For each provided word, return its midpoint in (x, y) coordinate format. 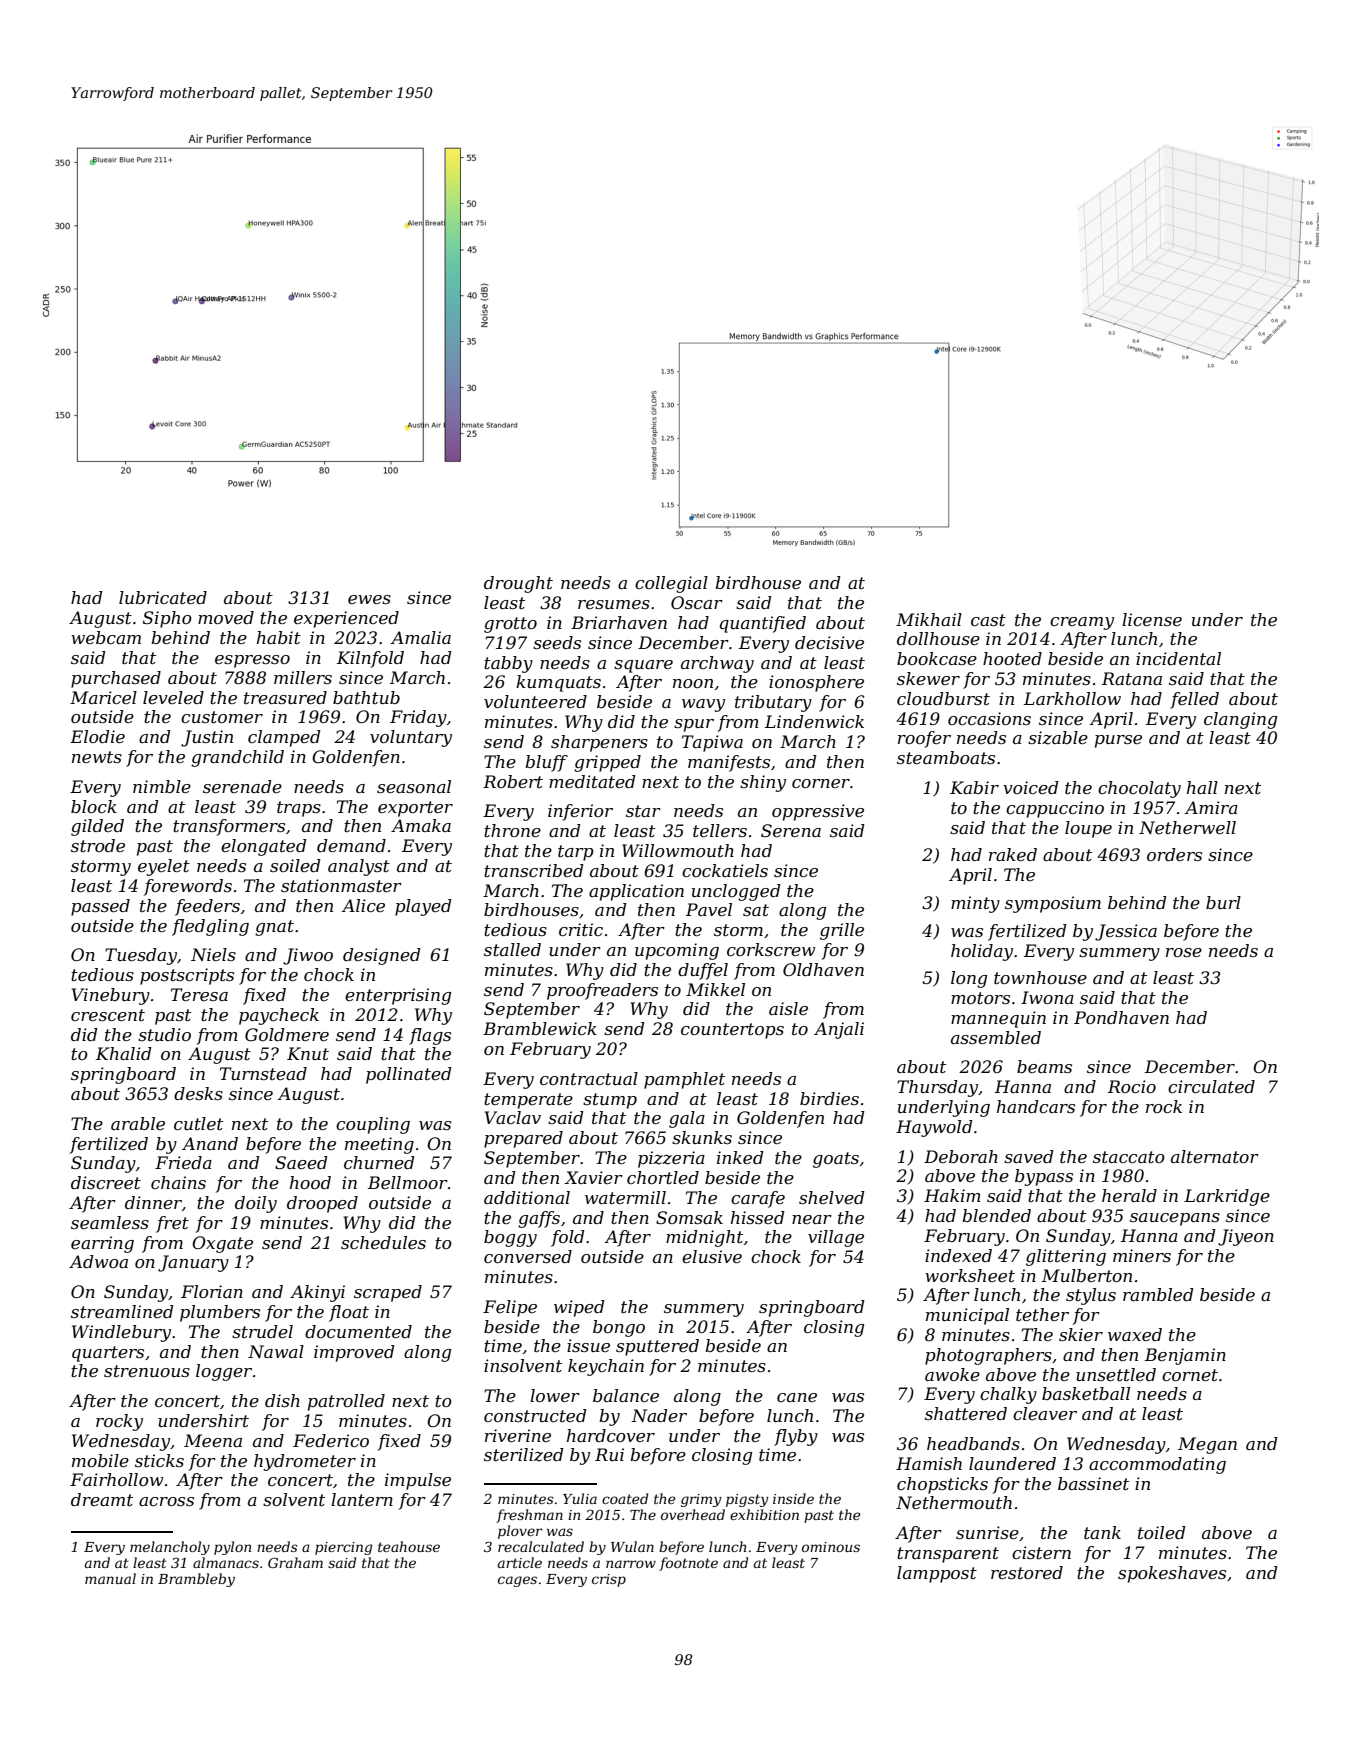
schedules (383, 1242)
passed (100, 907)
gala (687, 1119)
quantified (763, 624)
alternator (1215, 1156)
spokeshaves (1172, 1574)
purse (1118, 741)
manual (110, 1578)
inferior (580, 812)
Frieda (183, 1162)
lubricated (163, 597)
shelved (831, 1197)
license (1152, 619)
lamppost (937, 1574)
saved (1028, 1156)
